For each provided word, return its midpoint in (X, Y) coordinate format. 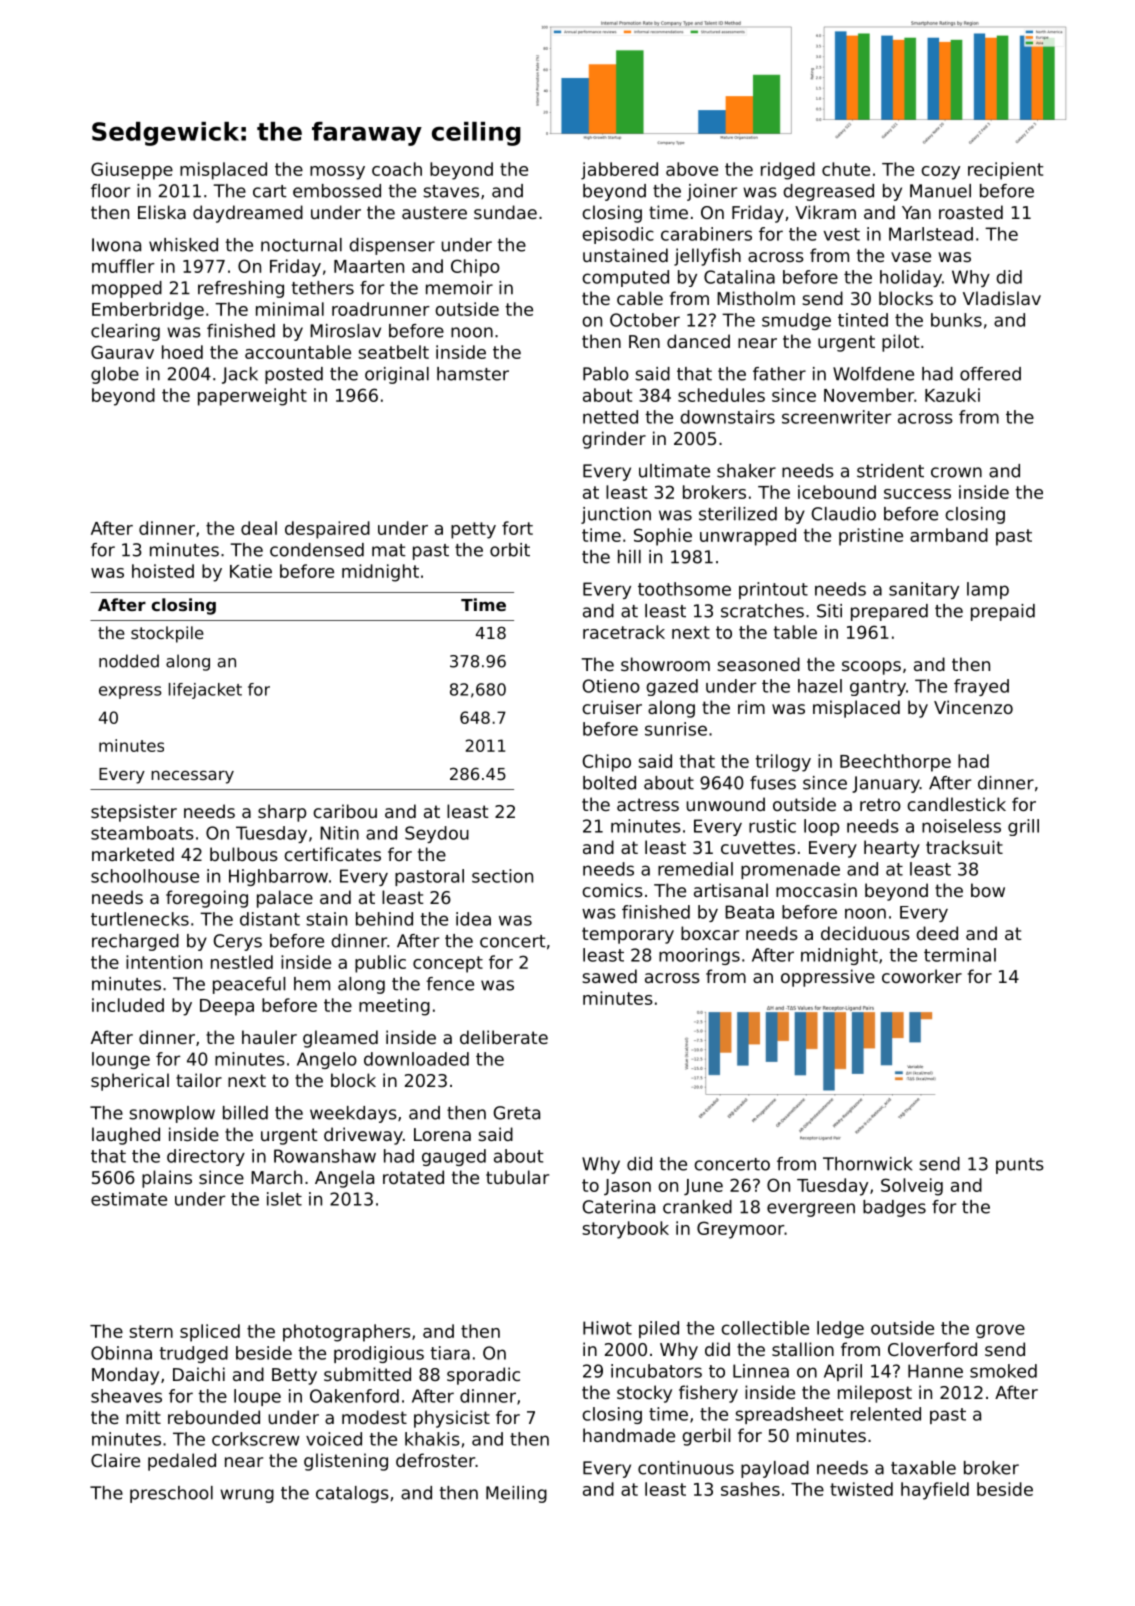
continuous (686, 1468)
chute (846, 169)
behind (384, 919)
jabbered (619, 171)
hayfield (935, 1491)
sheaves (126, 1396)
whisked (183, 245)
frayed (981, 687)
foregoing (207, 899)
